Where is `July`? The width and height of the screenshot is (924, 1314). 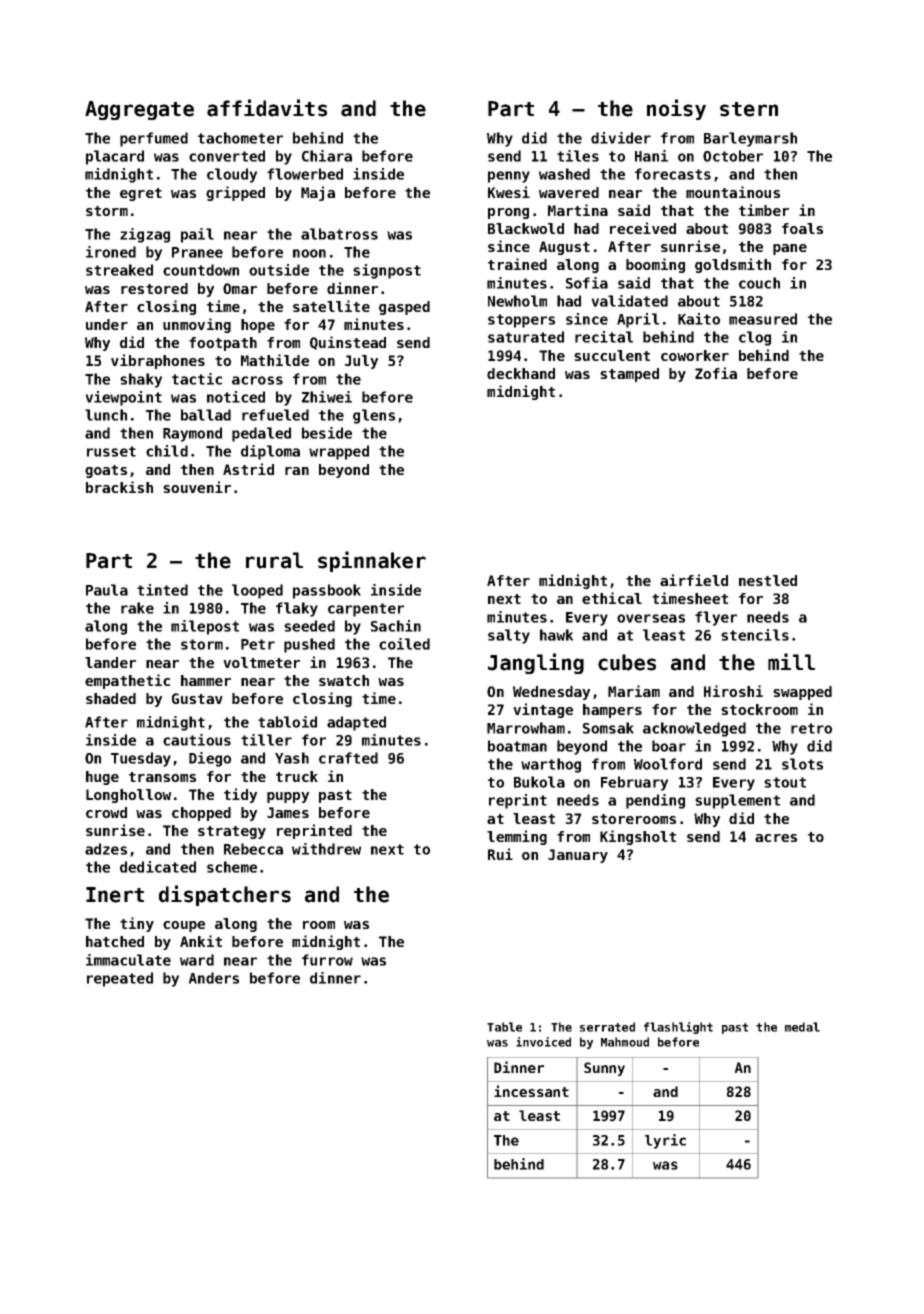
July is located at coordinates (361, 362).
